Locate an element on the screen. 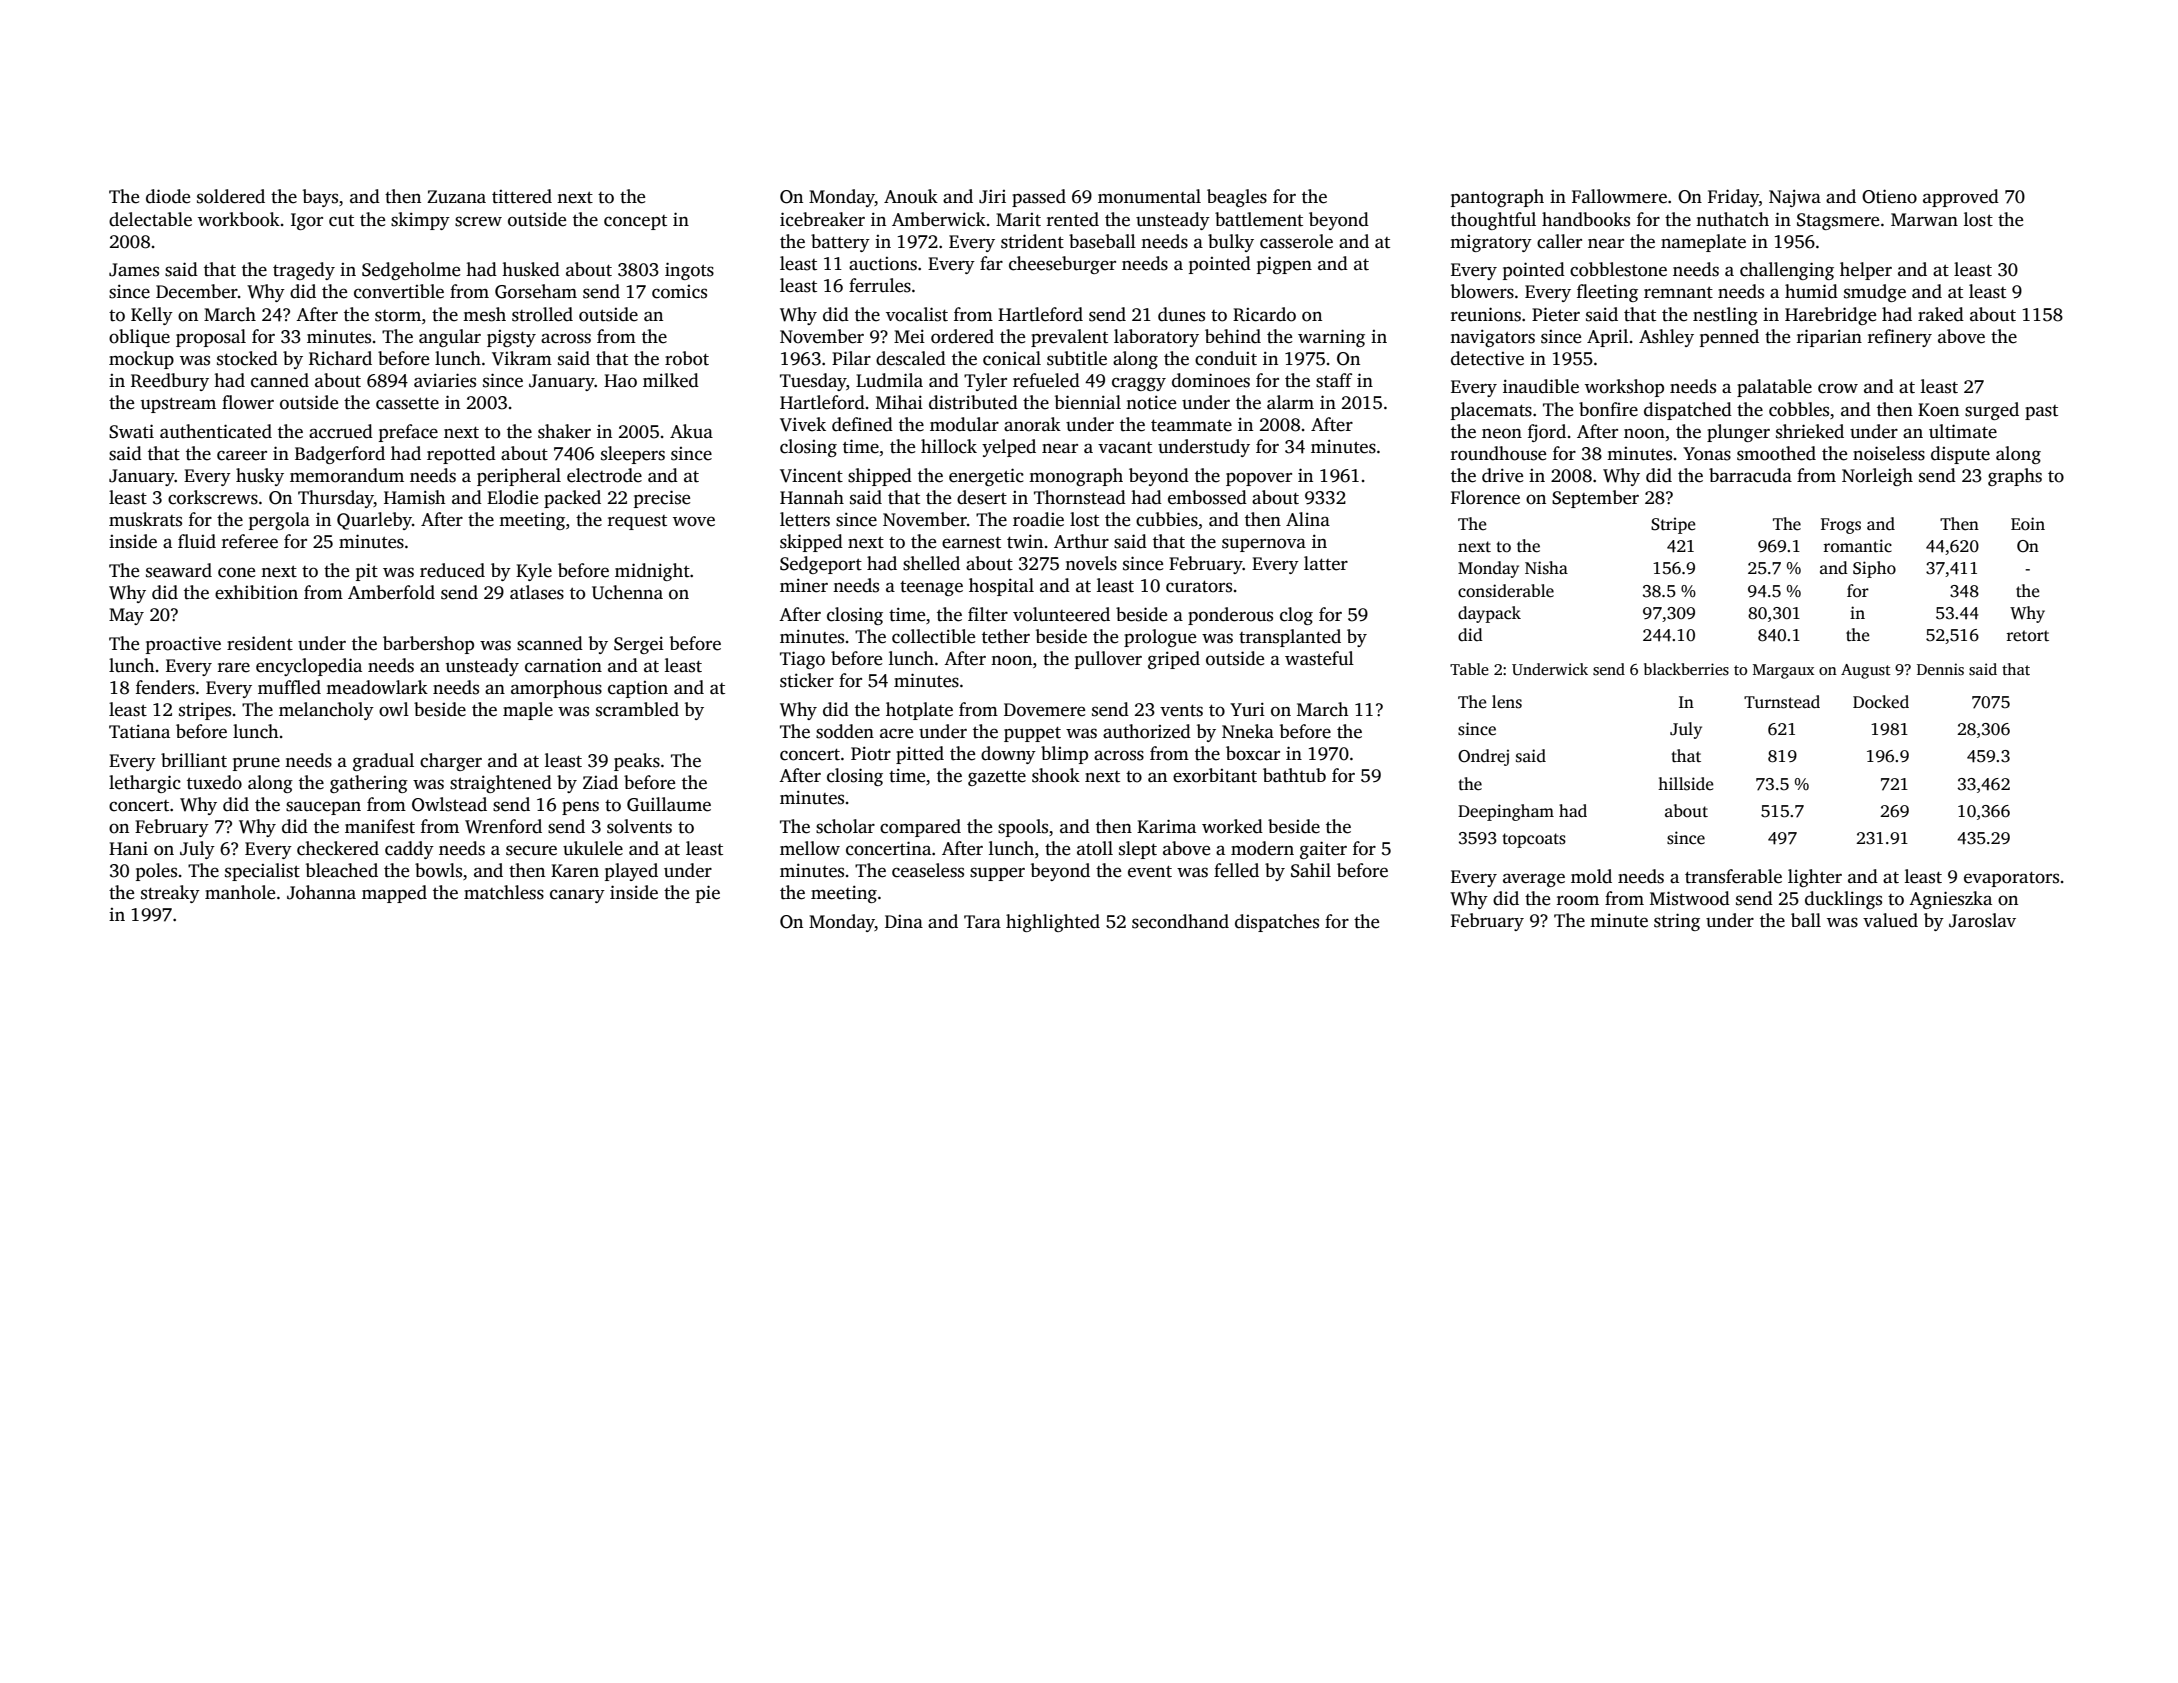 This screenshot has width=2178, height=1683. Anouk is located at coordinates (911, 196).
